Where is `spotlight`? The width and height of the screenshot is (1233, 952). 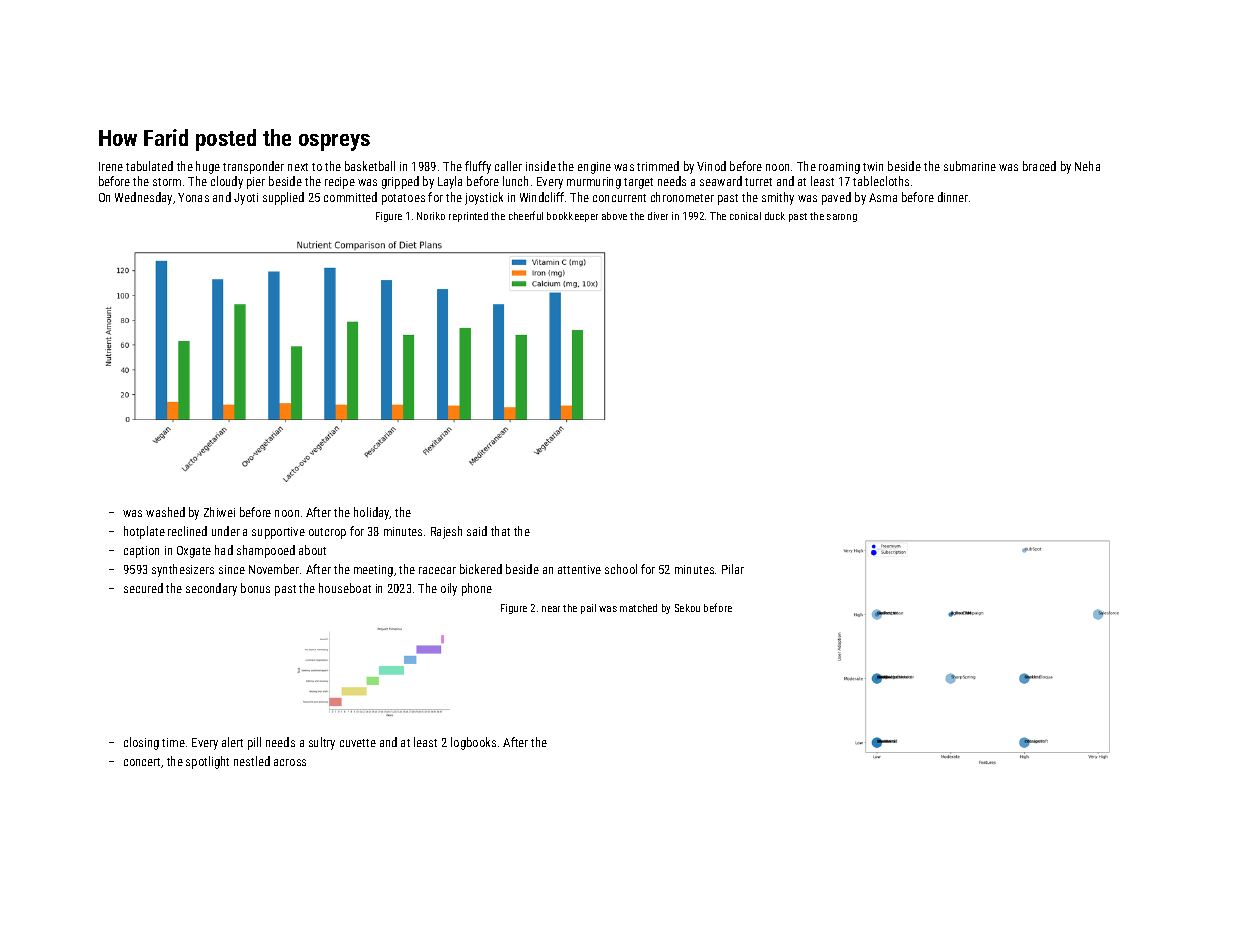
spotlight is located at coordinates (207, 762).
